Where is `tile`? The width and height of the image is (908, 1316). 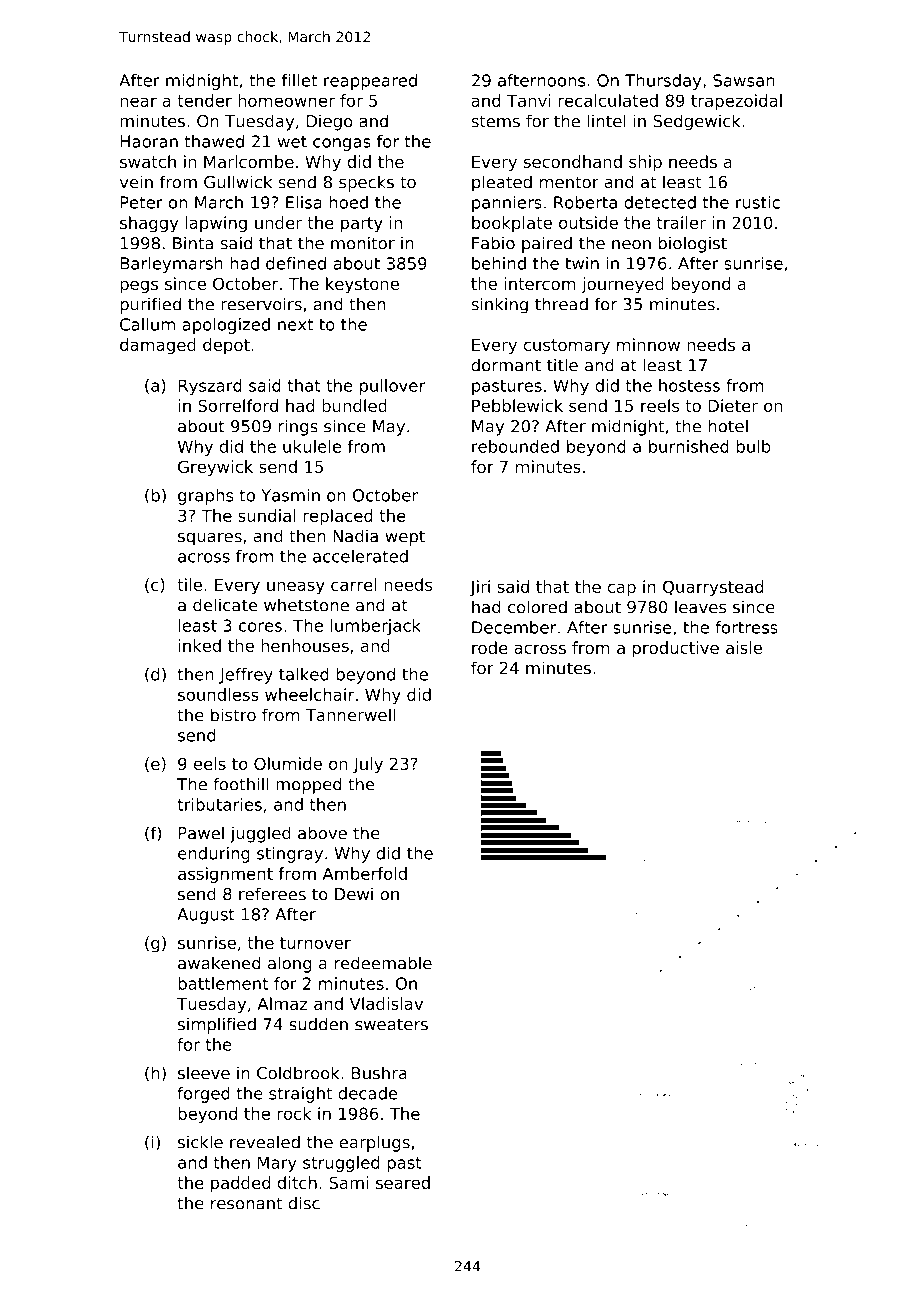
tile is located at coordinates (189, 584).
